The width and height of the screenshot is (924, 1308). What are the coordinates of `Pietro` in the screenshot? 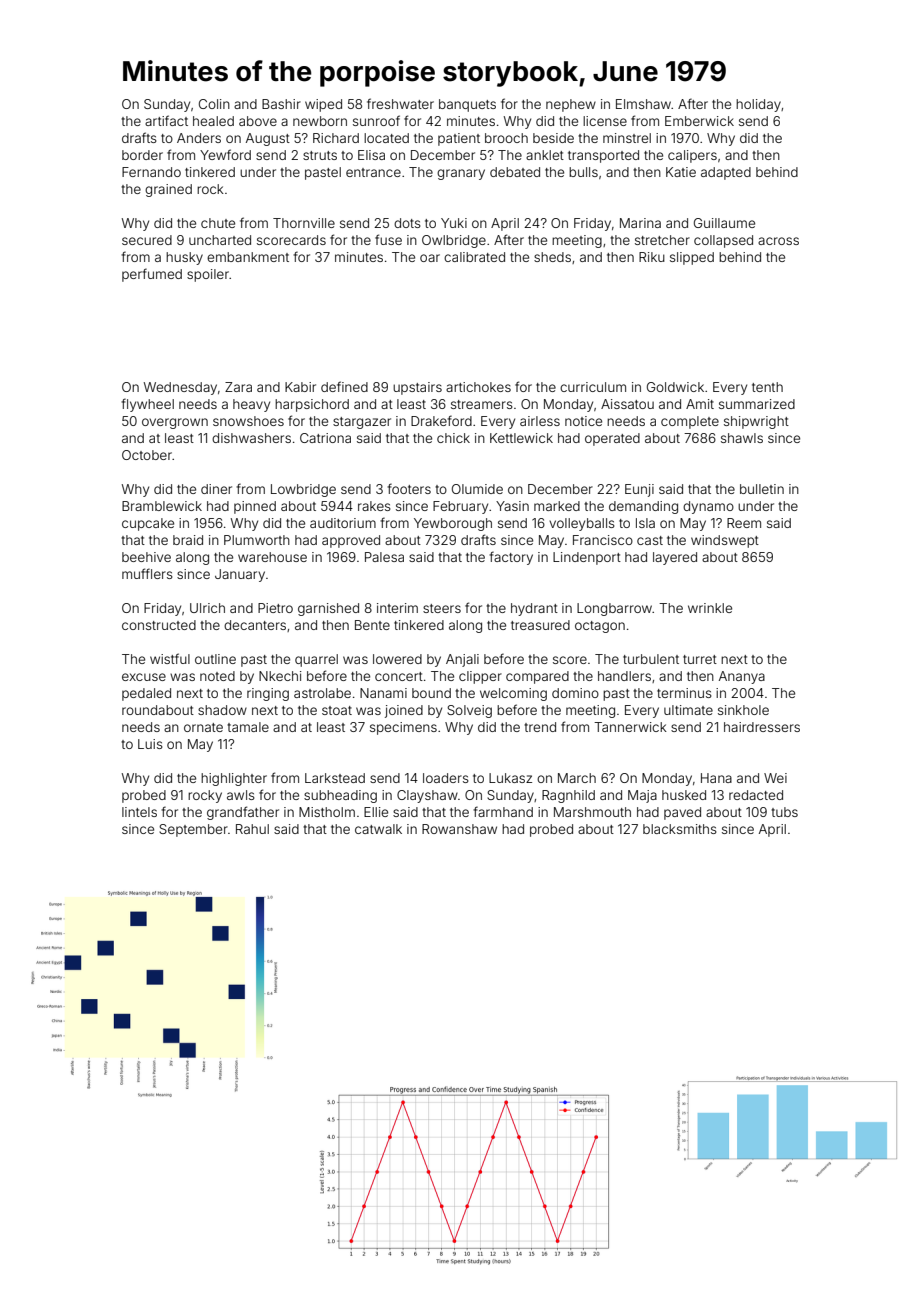 It's located at (275, 608).
